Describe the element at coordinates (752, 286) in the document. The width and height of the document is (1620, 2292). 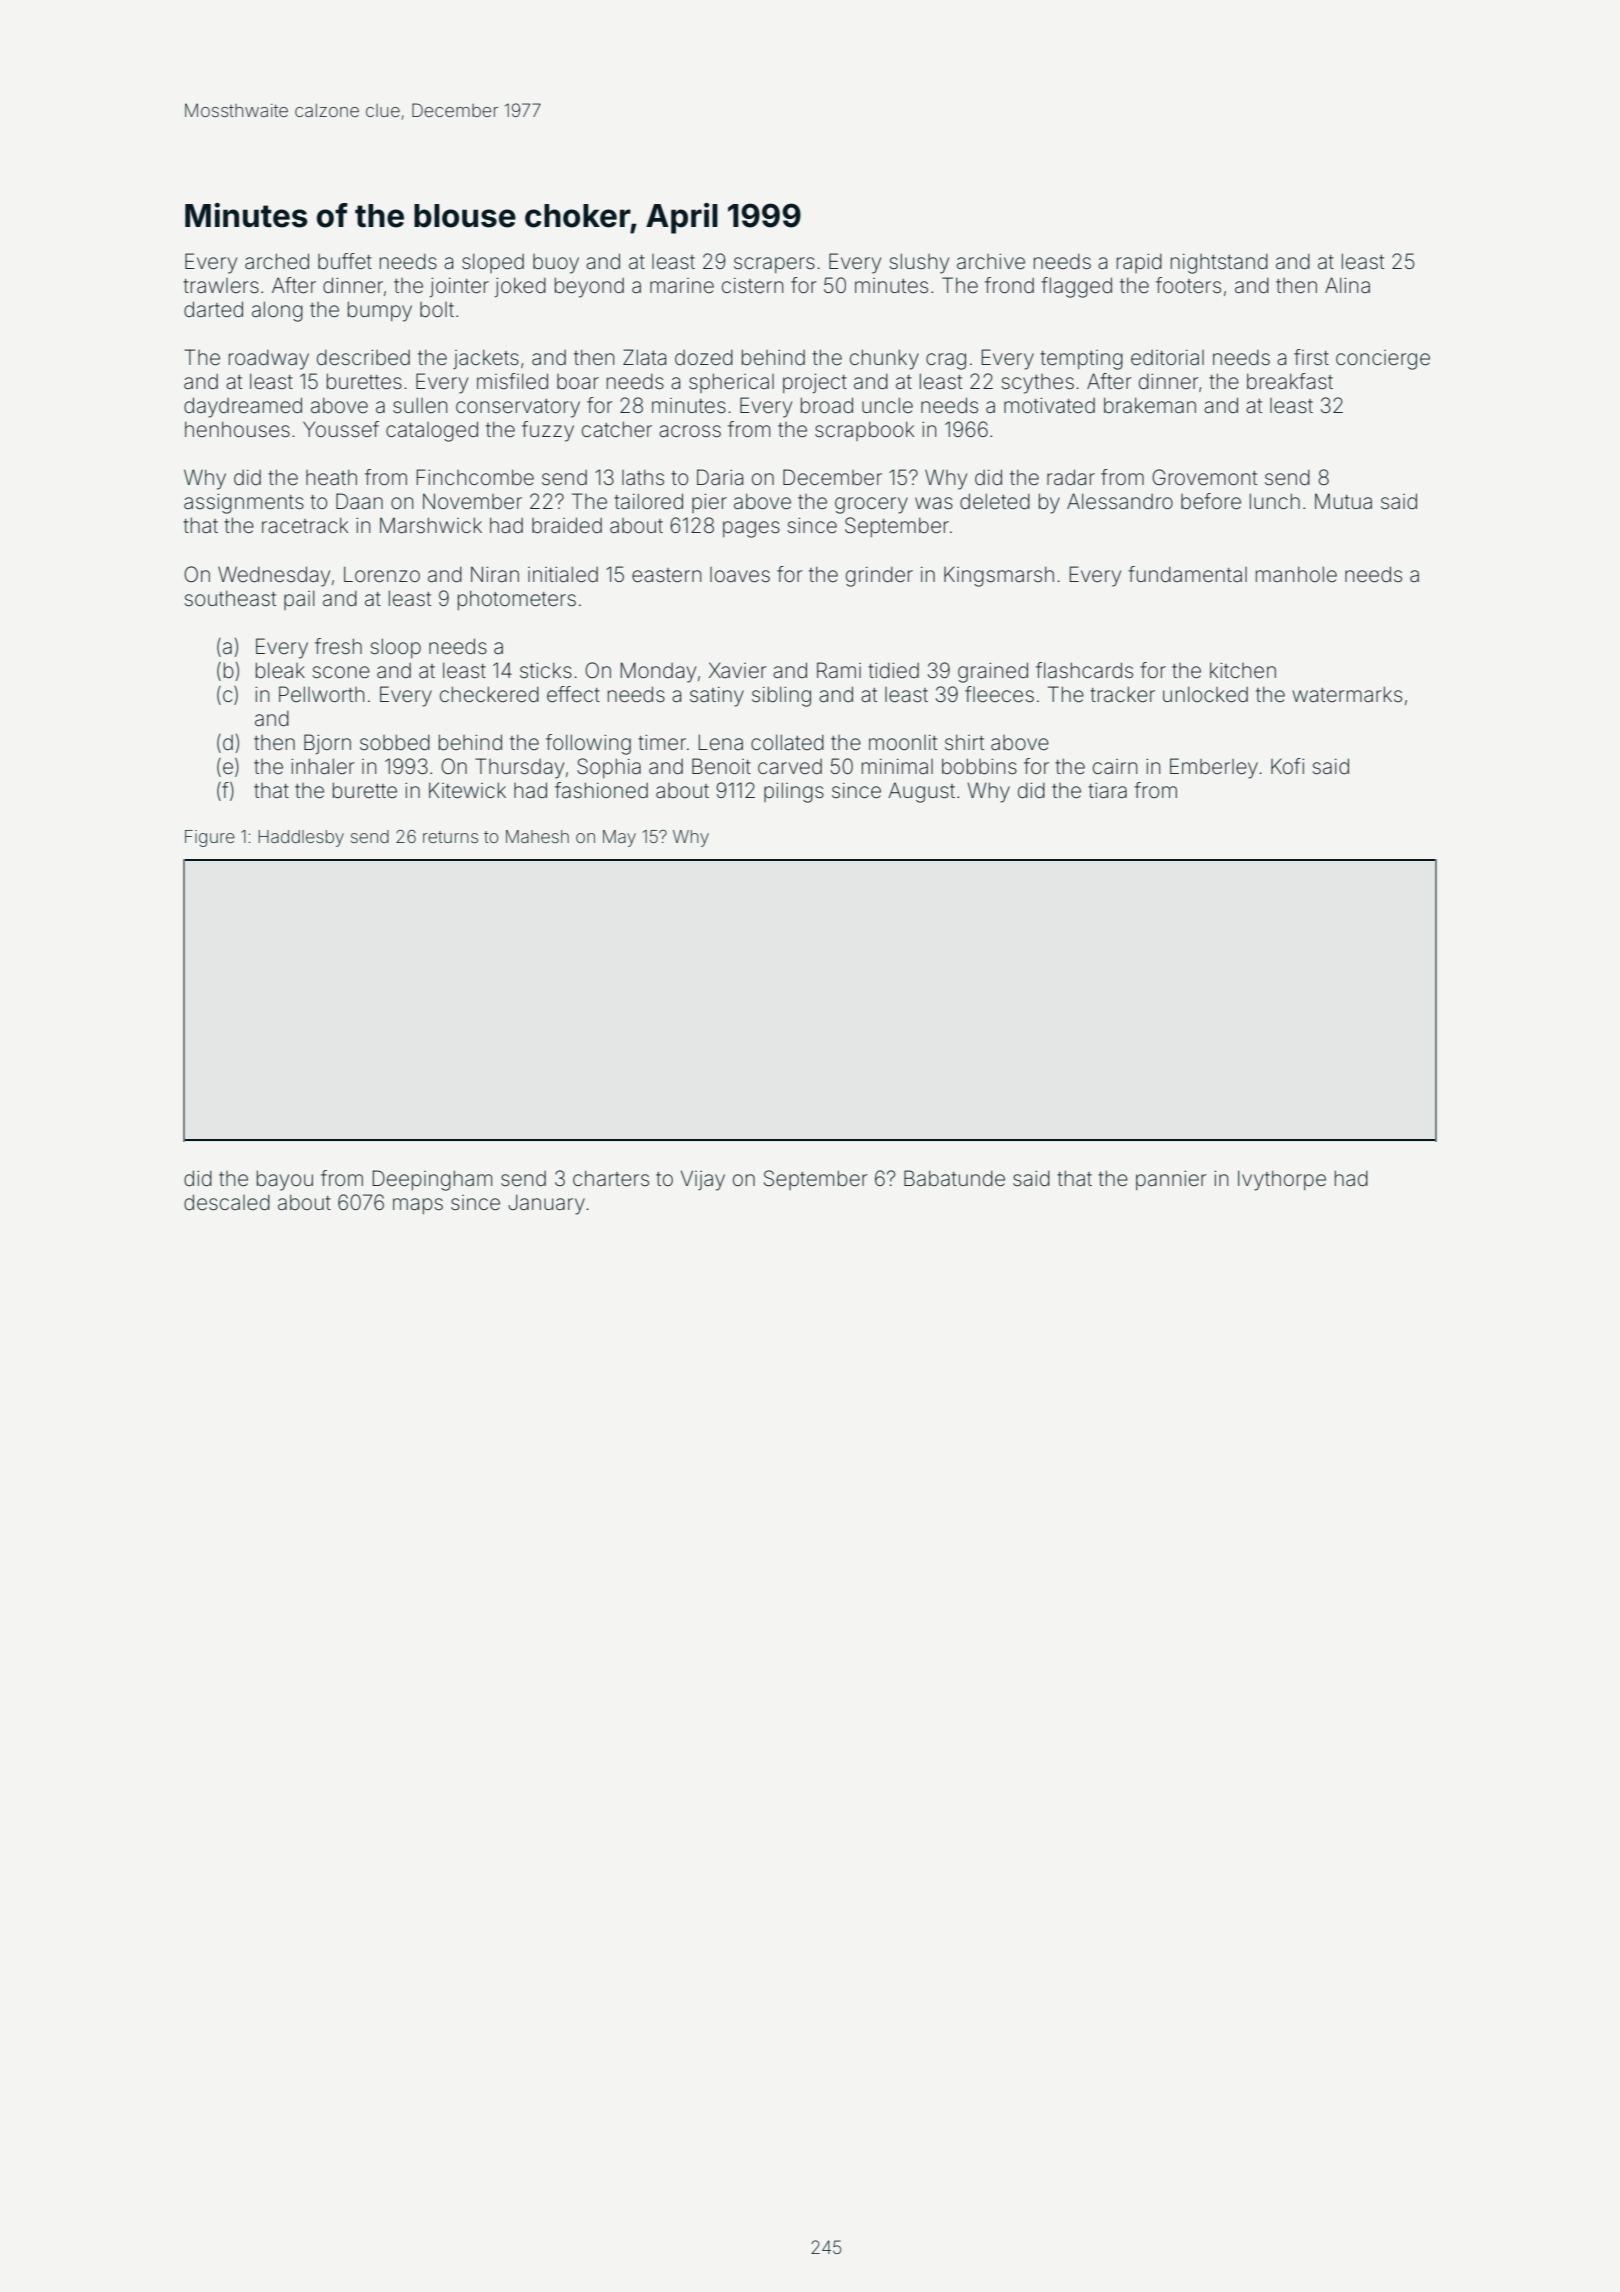
I see `cistern` at that location.
